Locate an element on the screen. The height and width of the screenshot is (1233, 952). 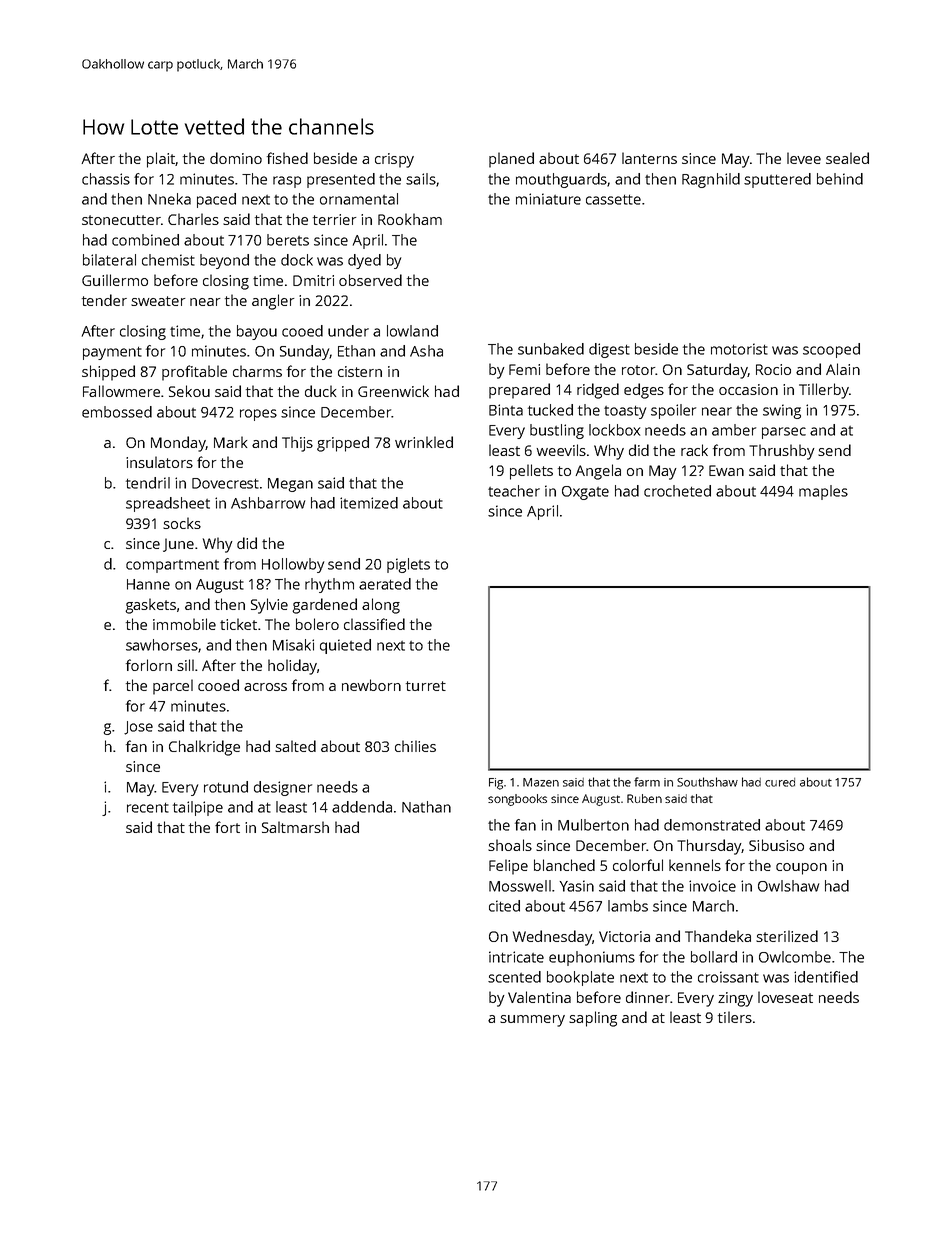
cured is located at coordinates (780, 782).
